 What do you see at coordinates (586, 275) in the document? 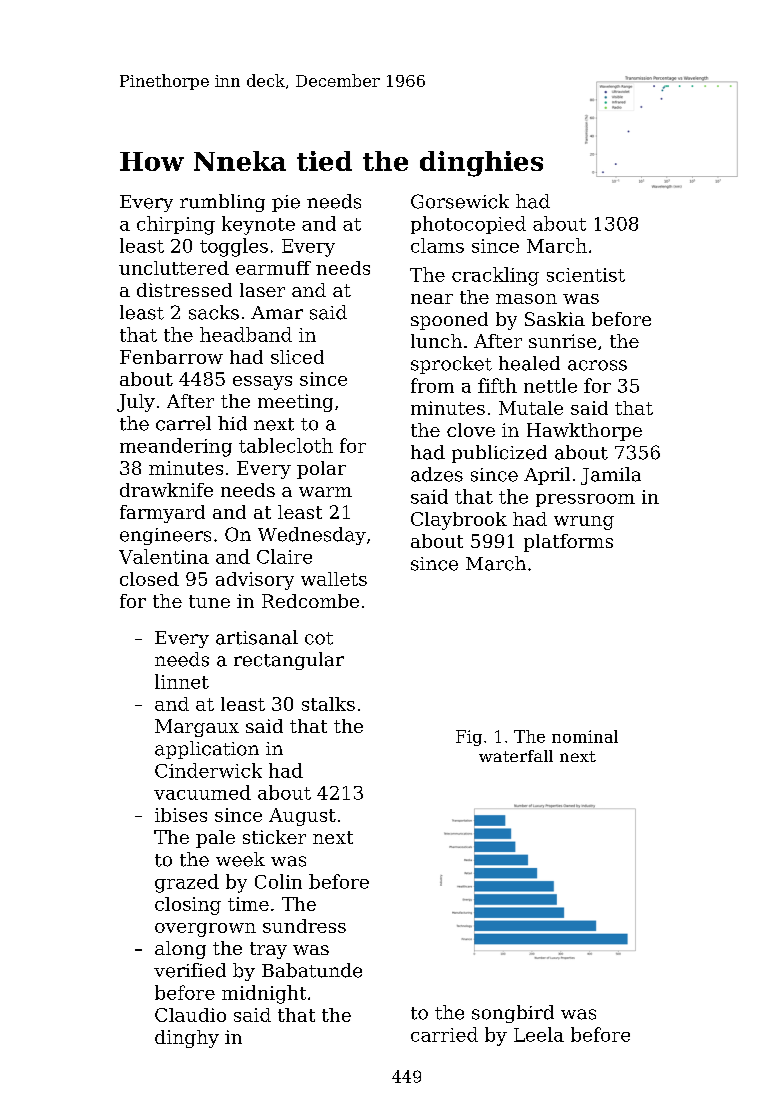
I see `scientist` at bounding box center [586, 275].
